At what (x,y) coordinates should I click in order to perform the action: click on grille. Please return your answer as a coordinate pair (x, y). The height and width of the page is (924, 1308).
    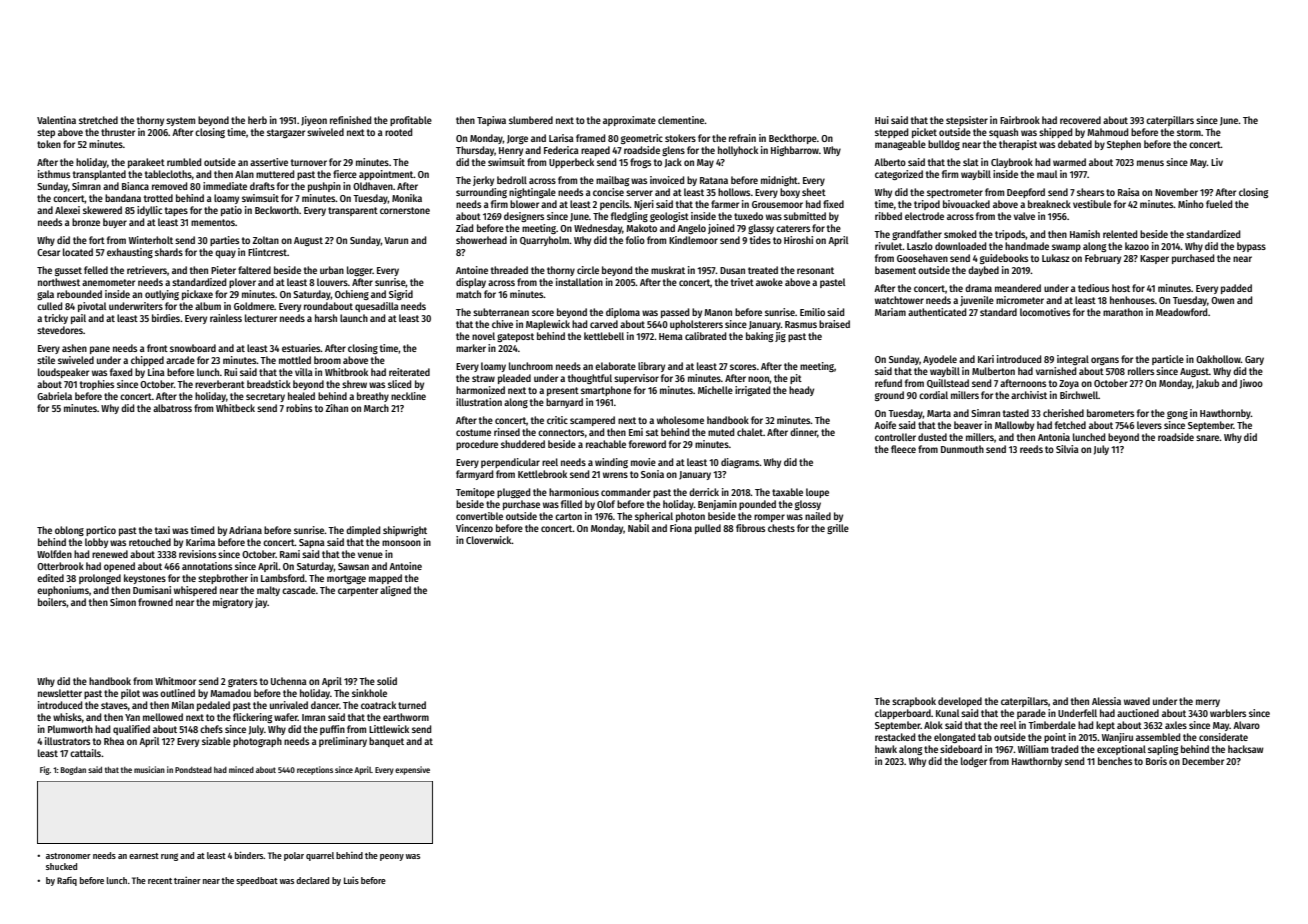
    Looking at the image, I should click on (838, 529).
